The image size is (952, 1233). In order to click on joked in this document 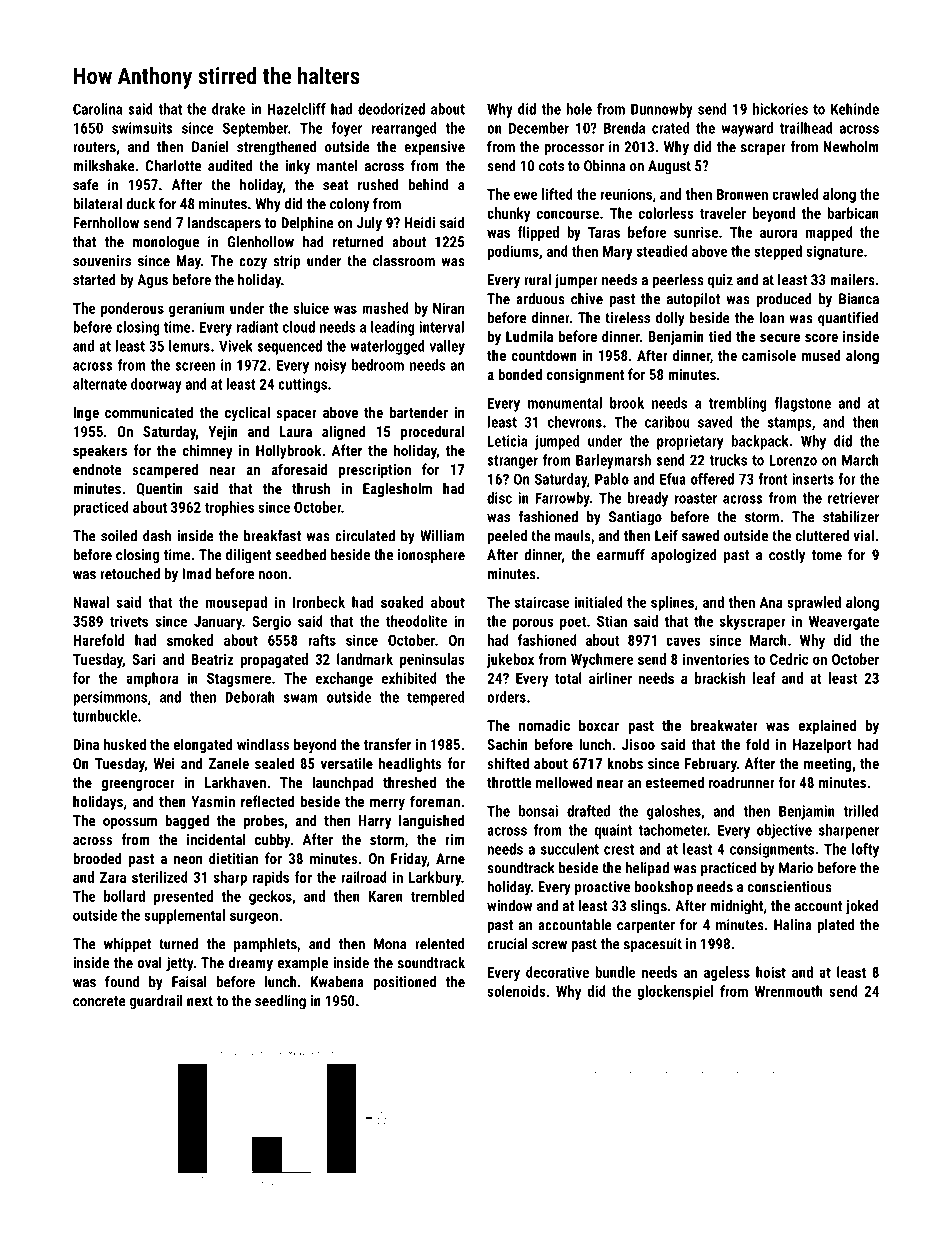, I will do `click(862, 907)`.
